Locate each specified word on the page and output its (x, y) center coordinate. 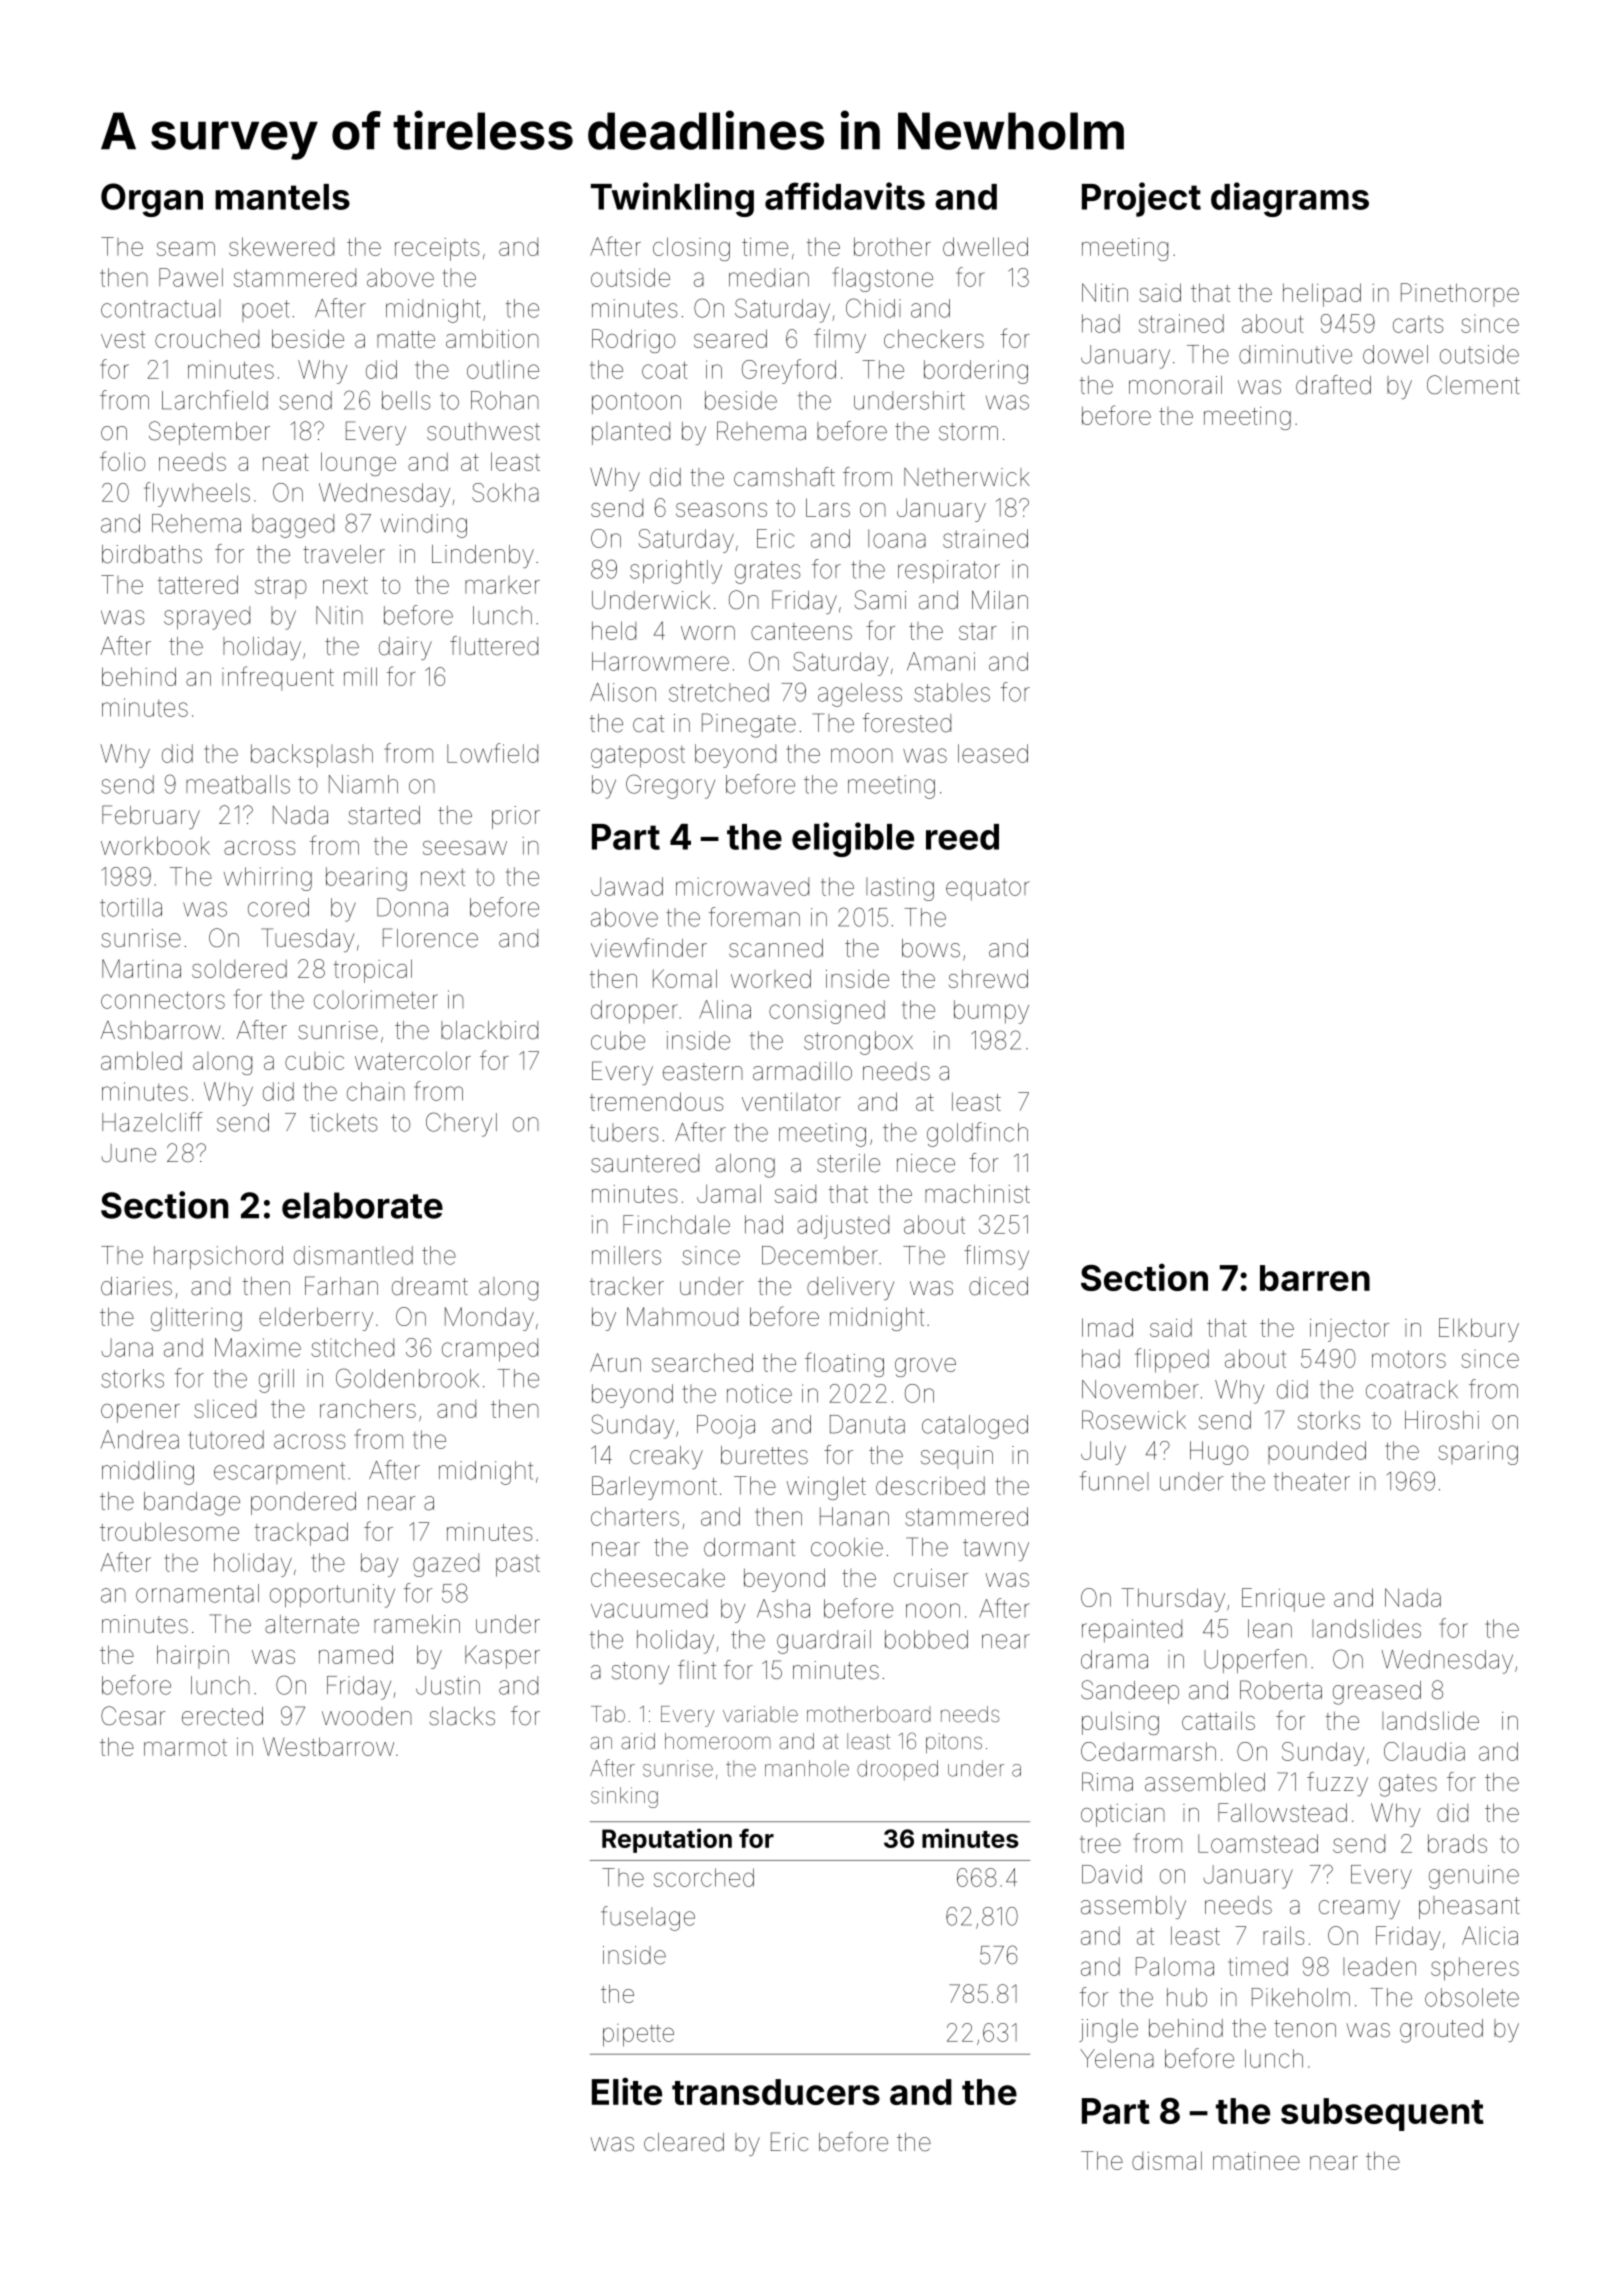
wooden (367, 1716)
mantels (282, 197)
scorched (704, 1877)
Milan (1000, 600)
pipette (638, 2035)
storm (968, 432)
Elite (627, 2091)
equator (988, 890)
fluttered (494, 646)
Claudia (1424, 1751)
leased (993, 753)
